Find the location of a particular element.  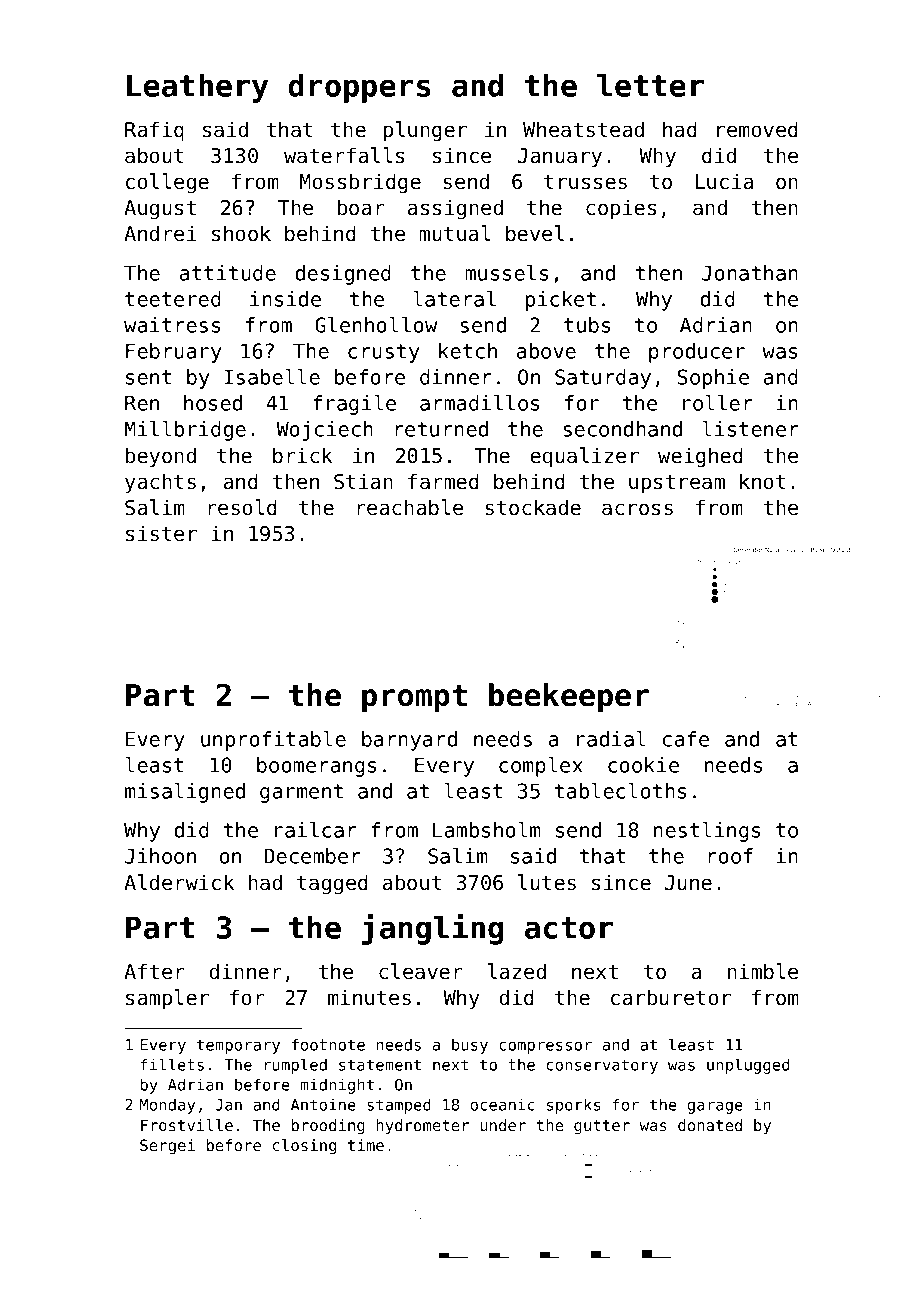

closing is located at coordinates (304, 1147).
